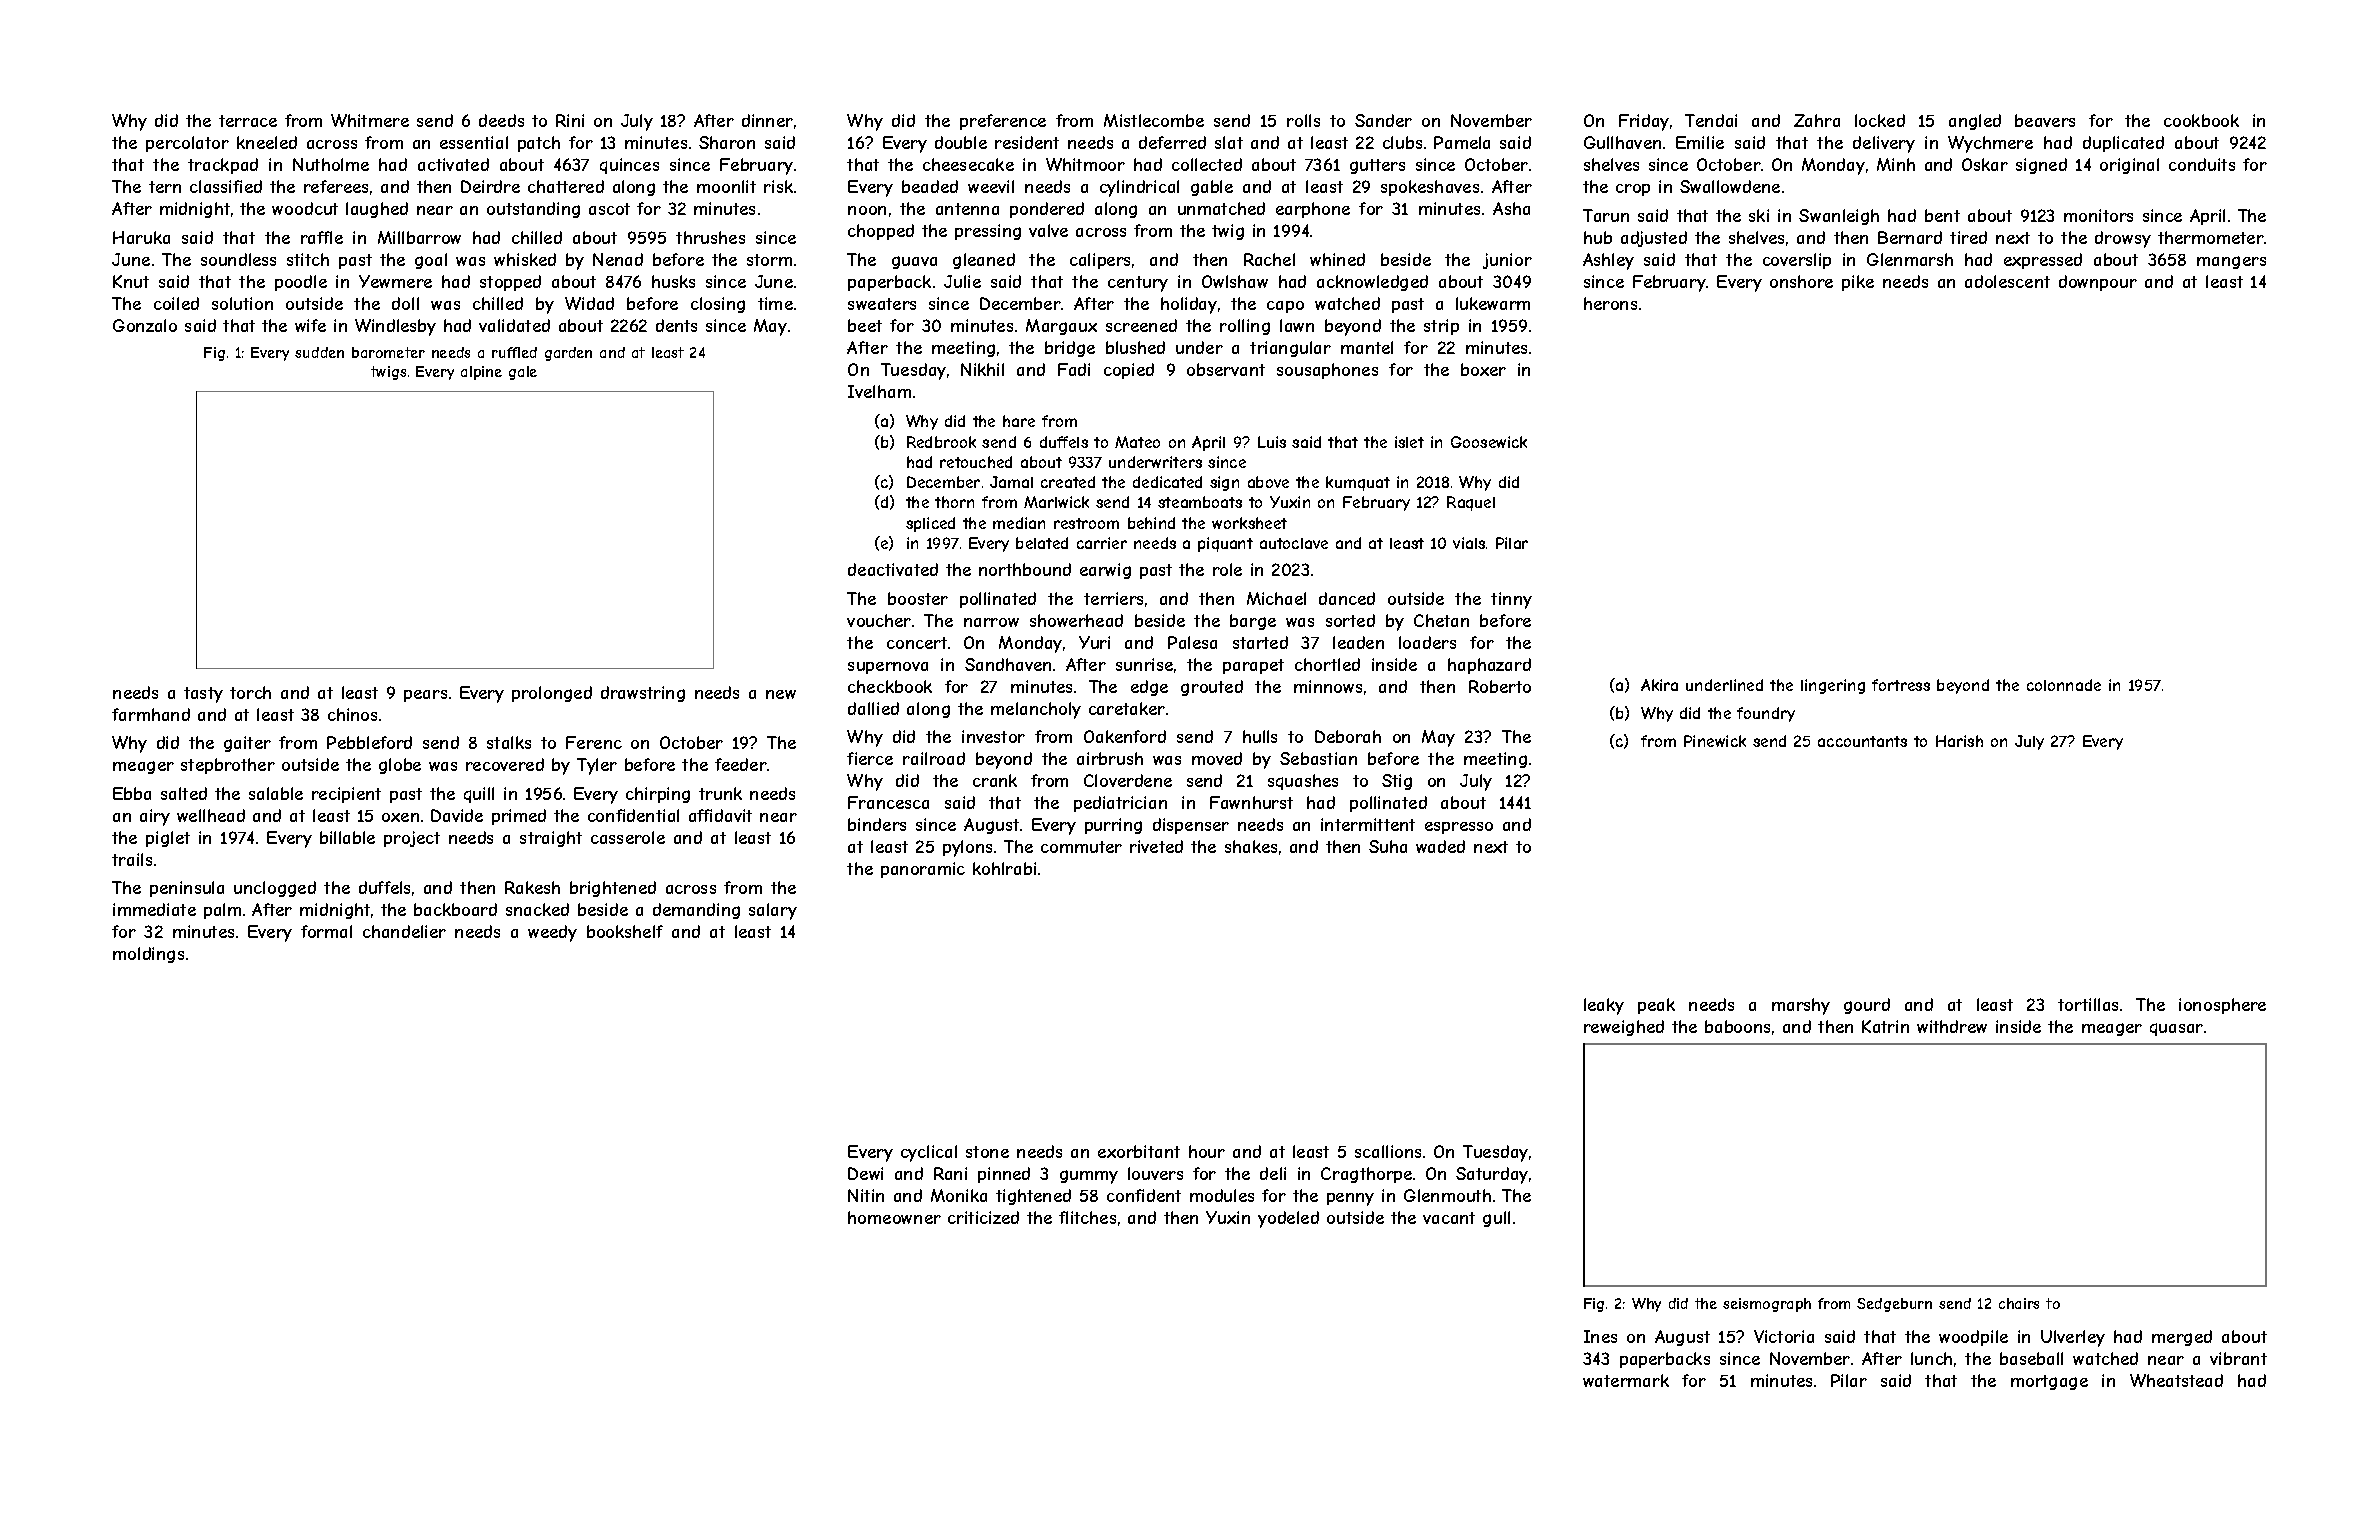 This image has height=1540, width=2380. What do you see at coordinates (570, 120) in the image?
I see `Rini` at bounding box center [570, 120].
